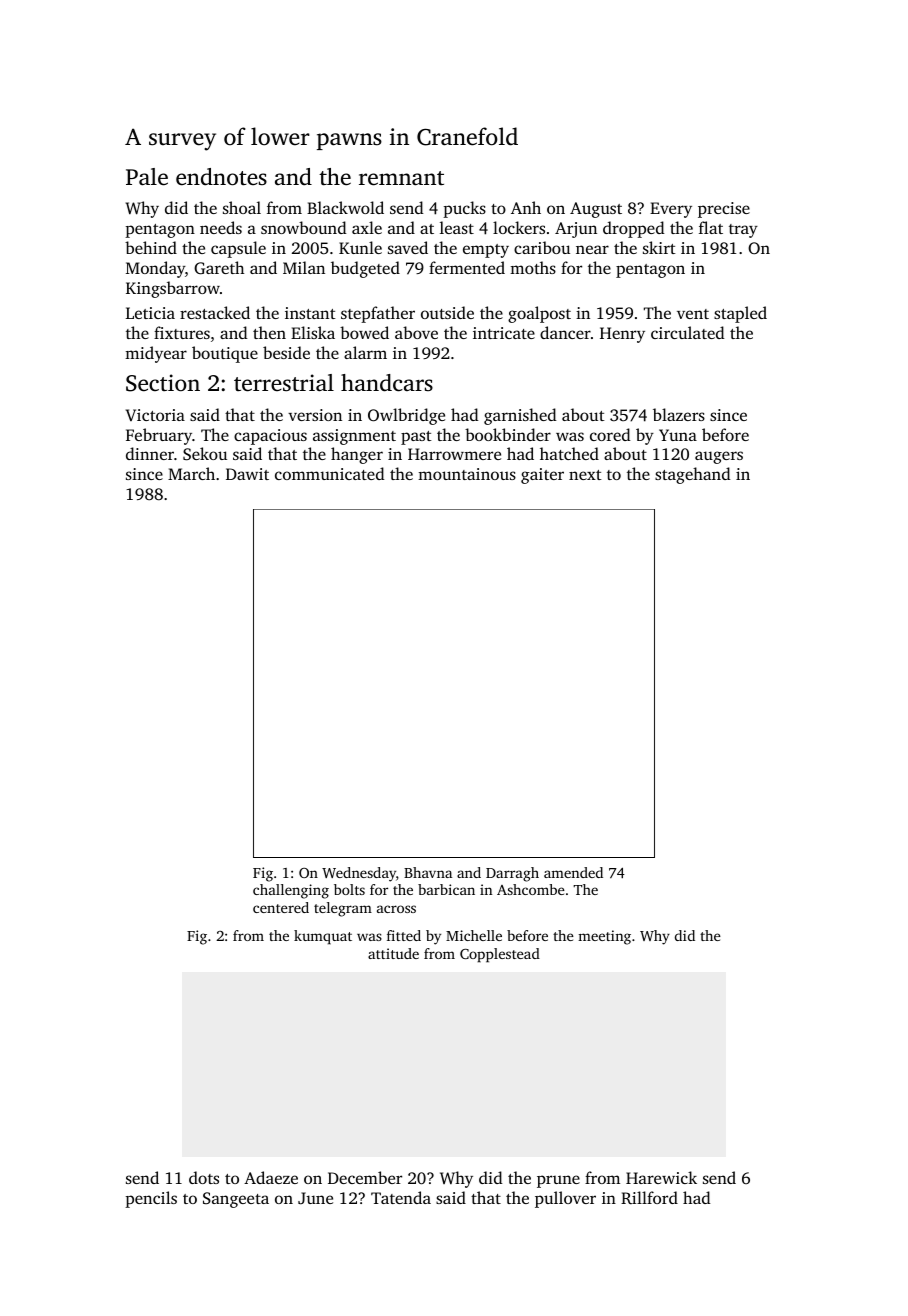  I want to click on next, so click(585, 475).
